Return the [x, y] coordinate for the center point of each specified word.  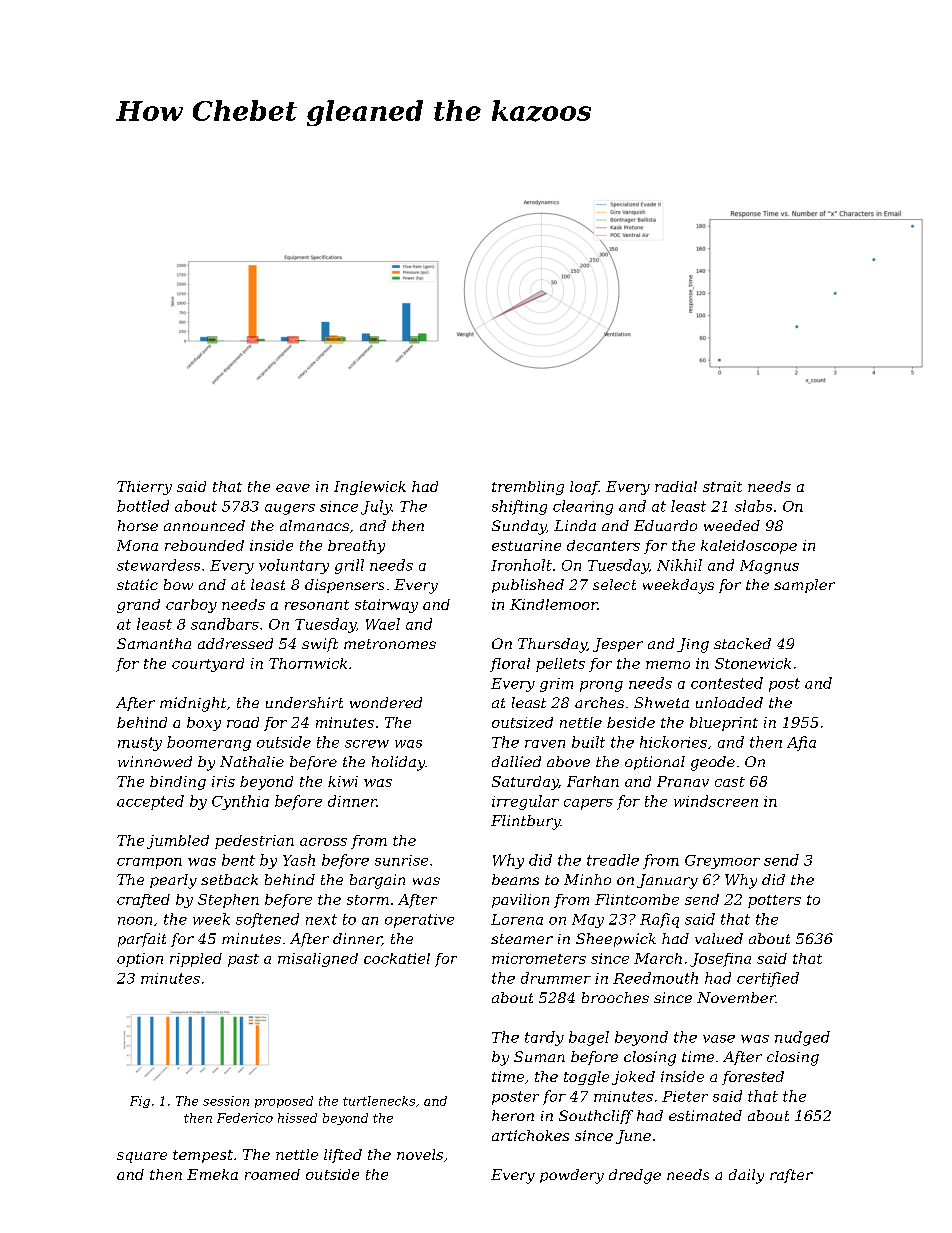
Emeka [212, 1174]
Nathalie [252, 761]
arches [599, 702]
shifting [519, 507]
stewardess [158, 565]
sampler [804, 586]
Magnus [769, 567]
